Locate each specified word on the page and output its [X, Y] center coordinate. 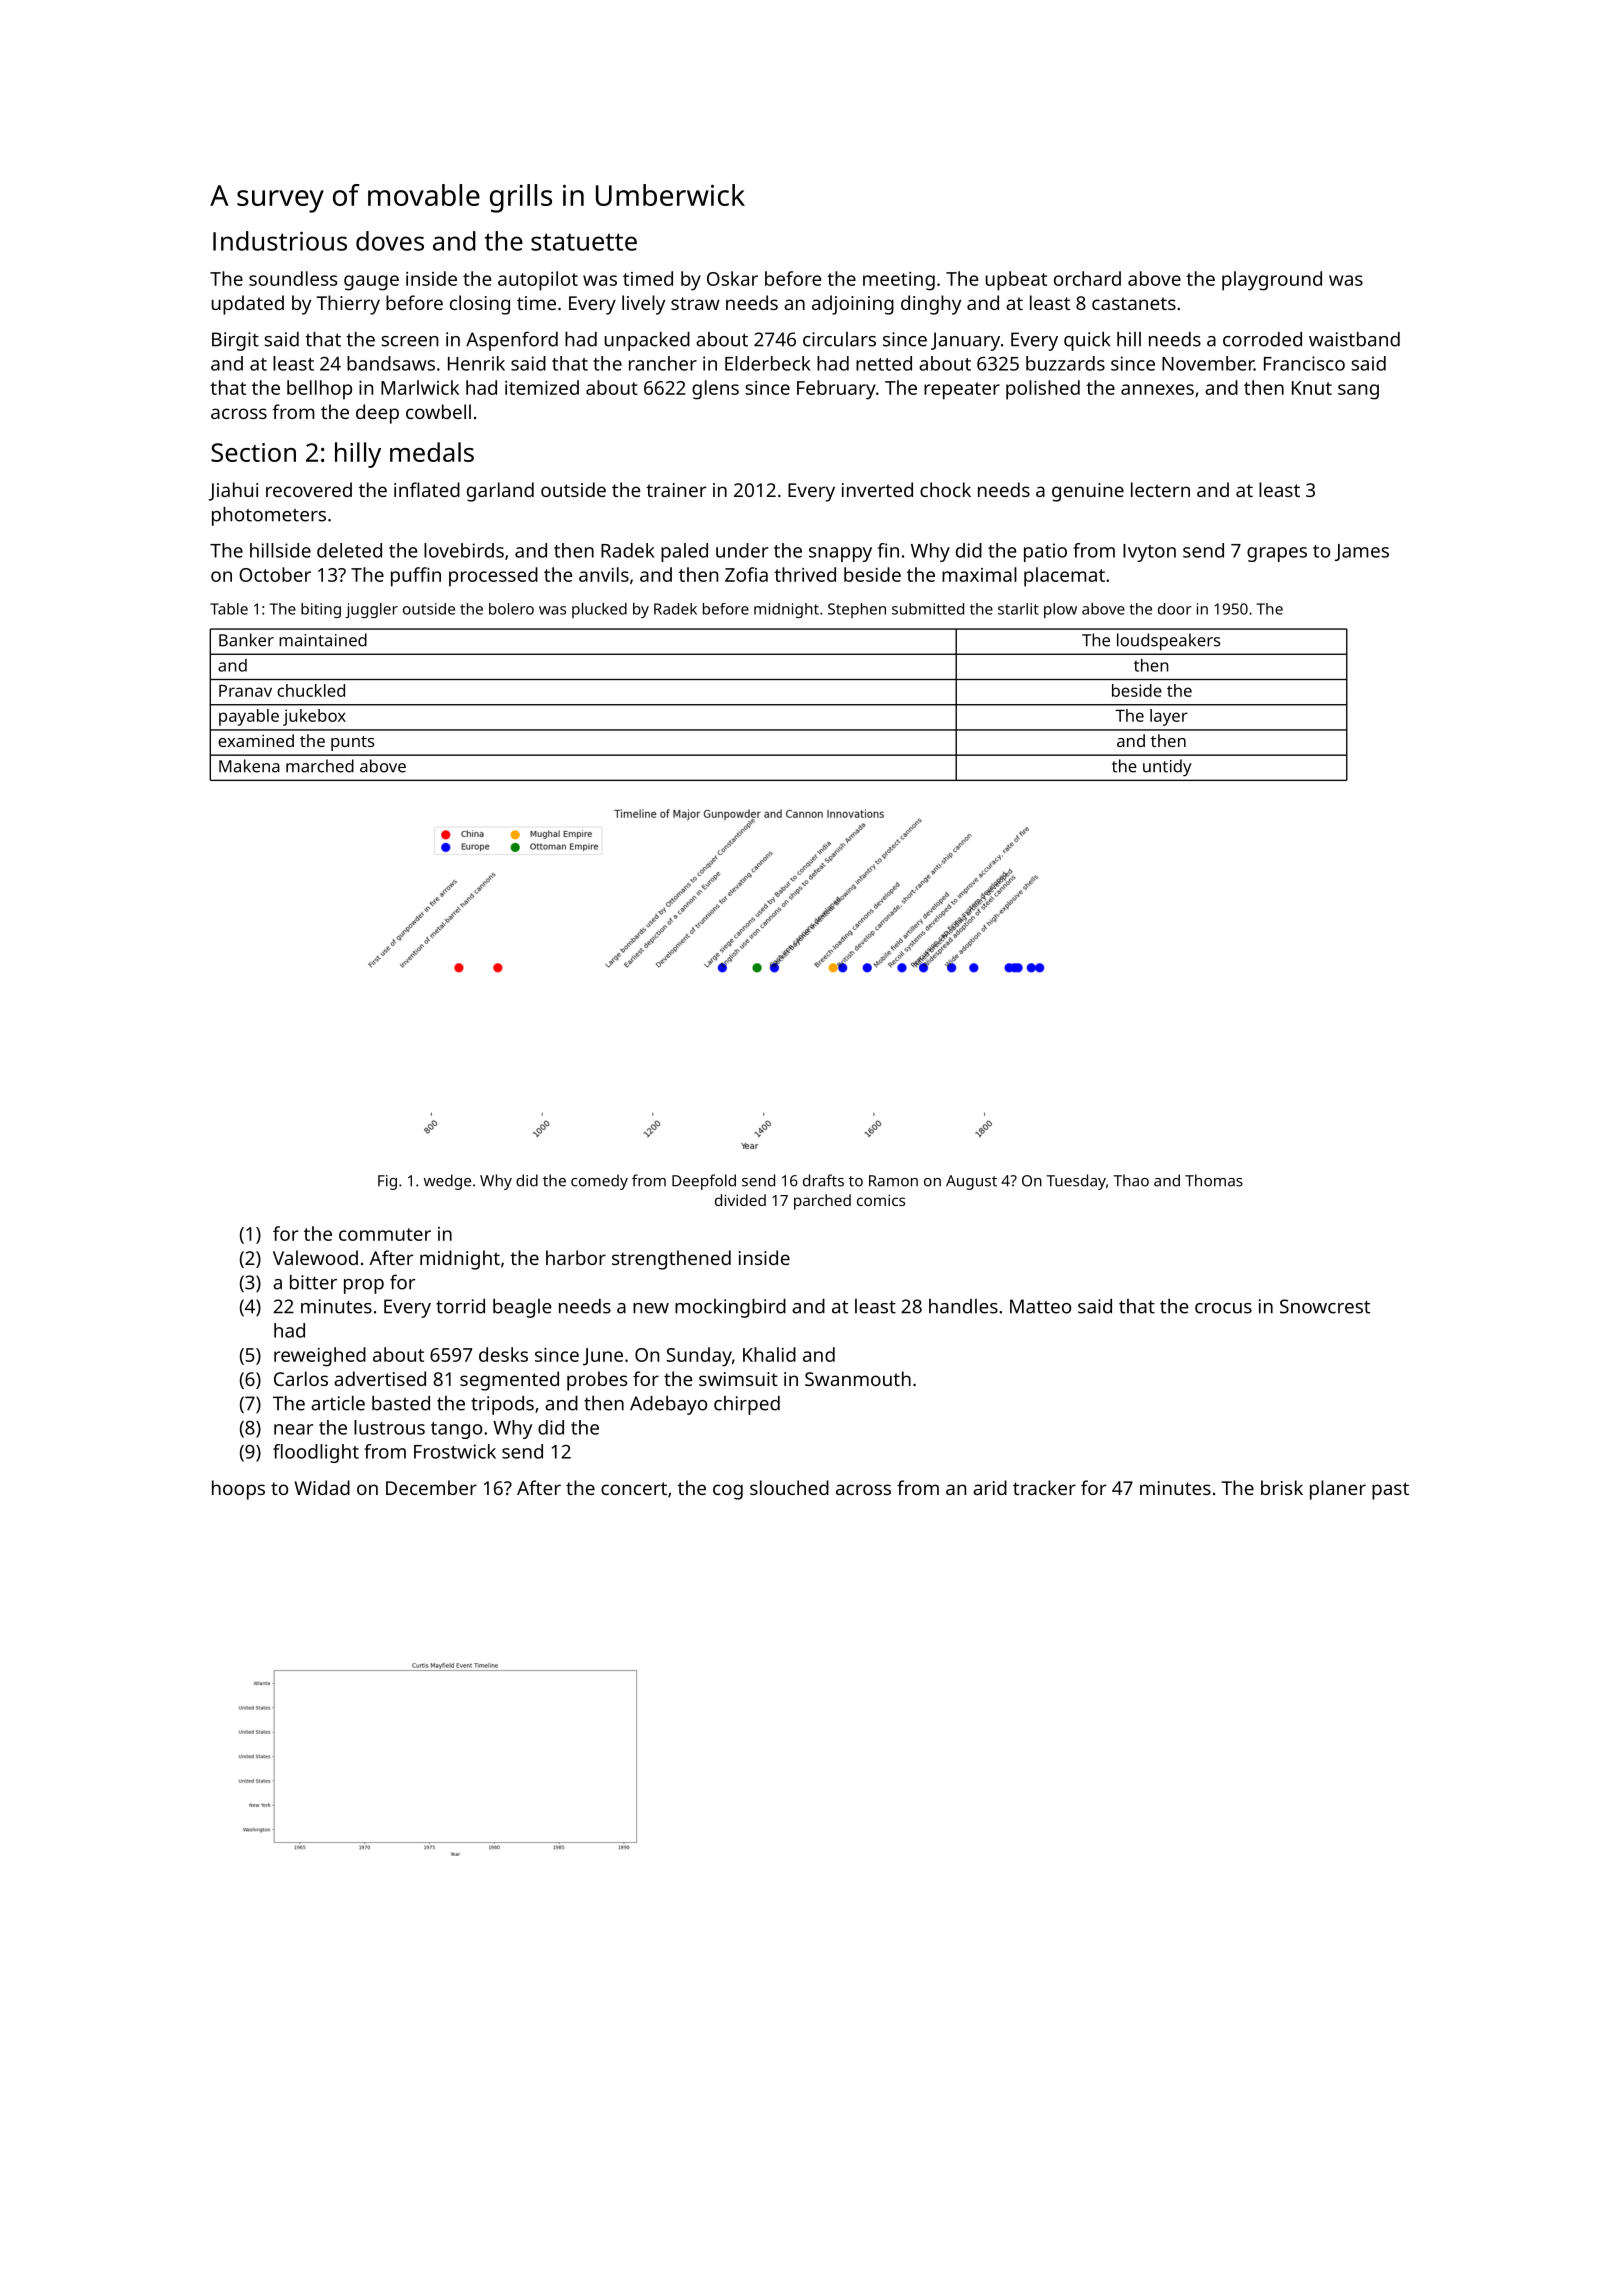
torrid [460, 1306]
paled [684, 552]
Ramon [893, 1181]
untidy [1167, 767]
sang [1358, 392]
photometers [269, 516]
